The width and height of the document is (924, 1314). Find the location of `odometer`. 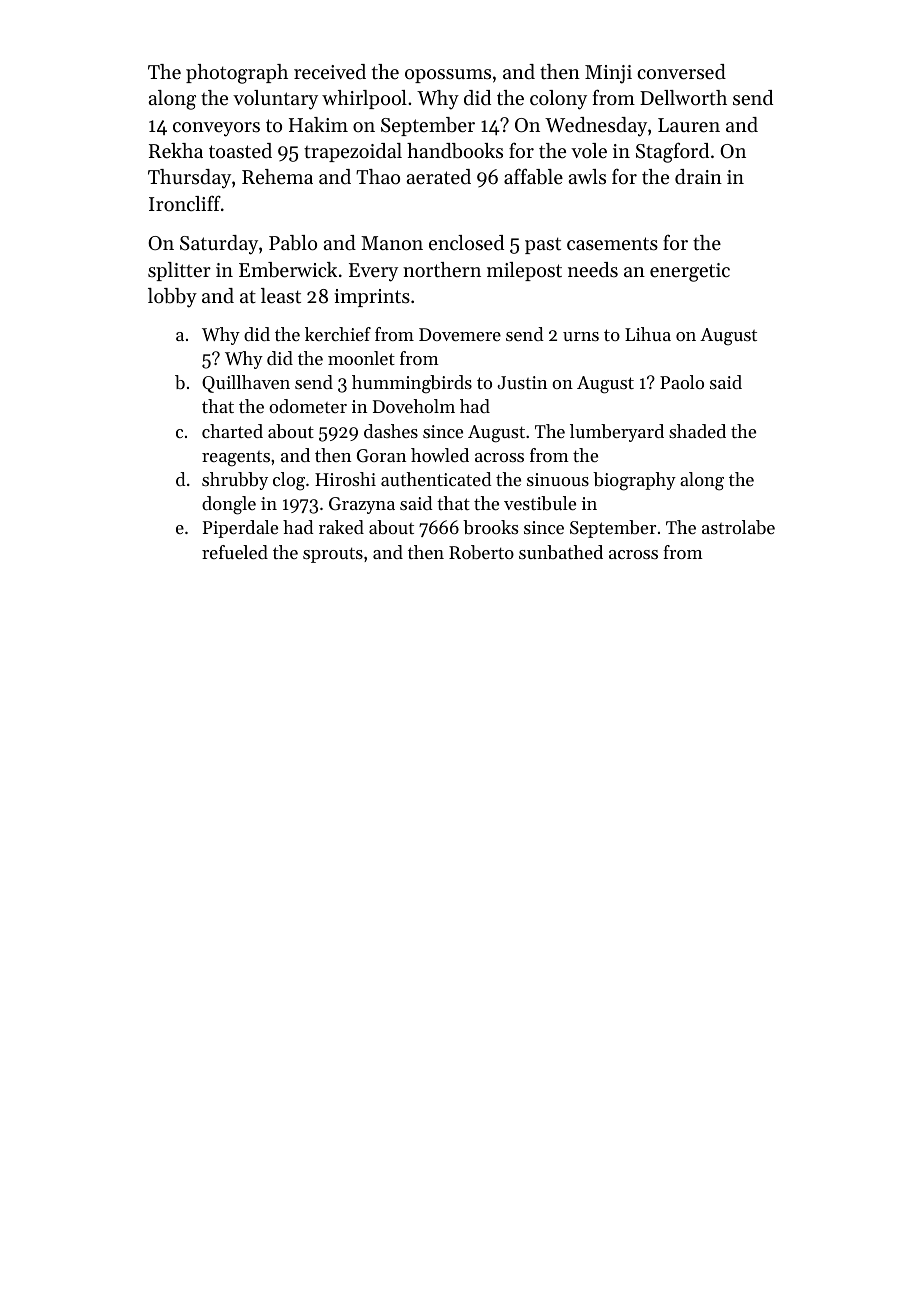

odometer is located at coordinates (308, 406).
